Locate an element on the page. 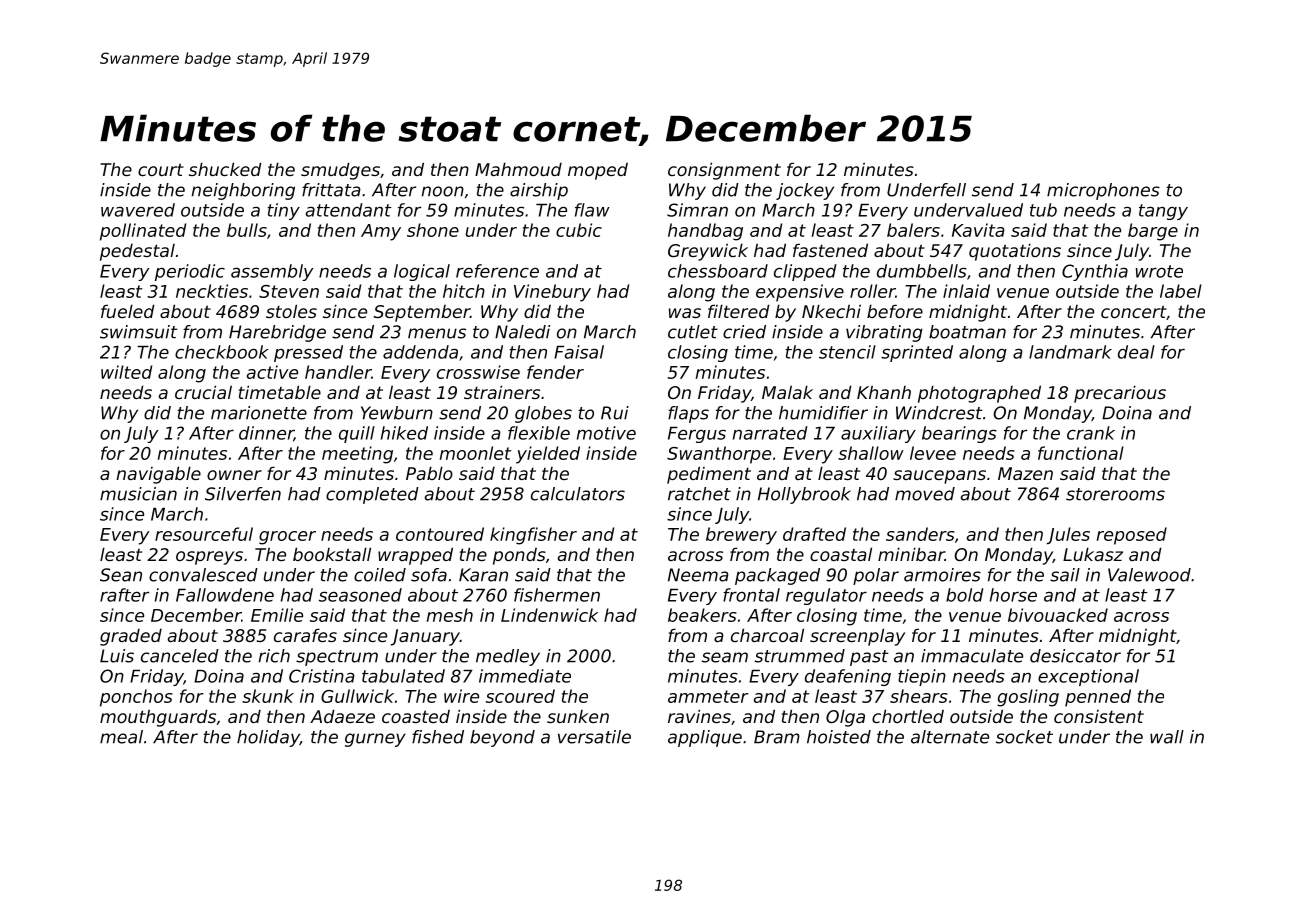 This image has width=1308, height=924. regulator is located at coordinates (826, 596).
